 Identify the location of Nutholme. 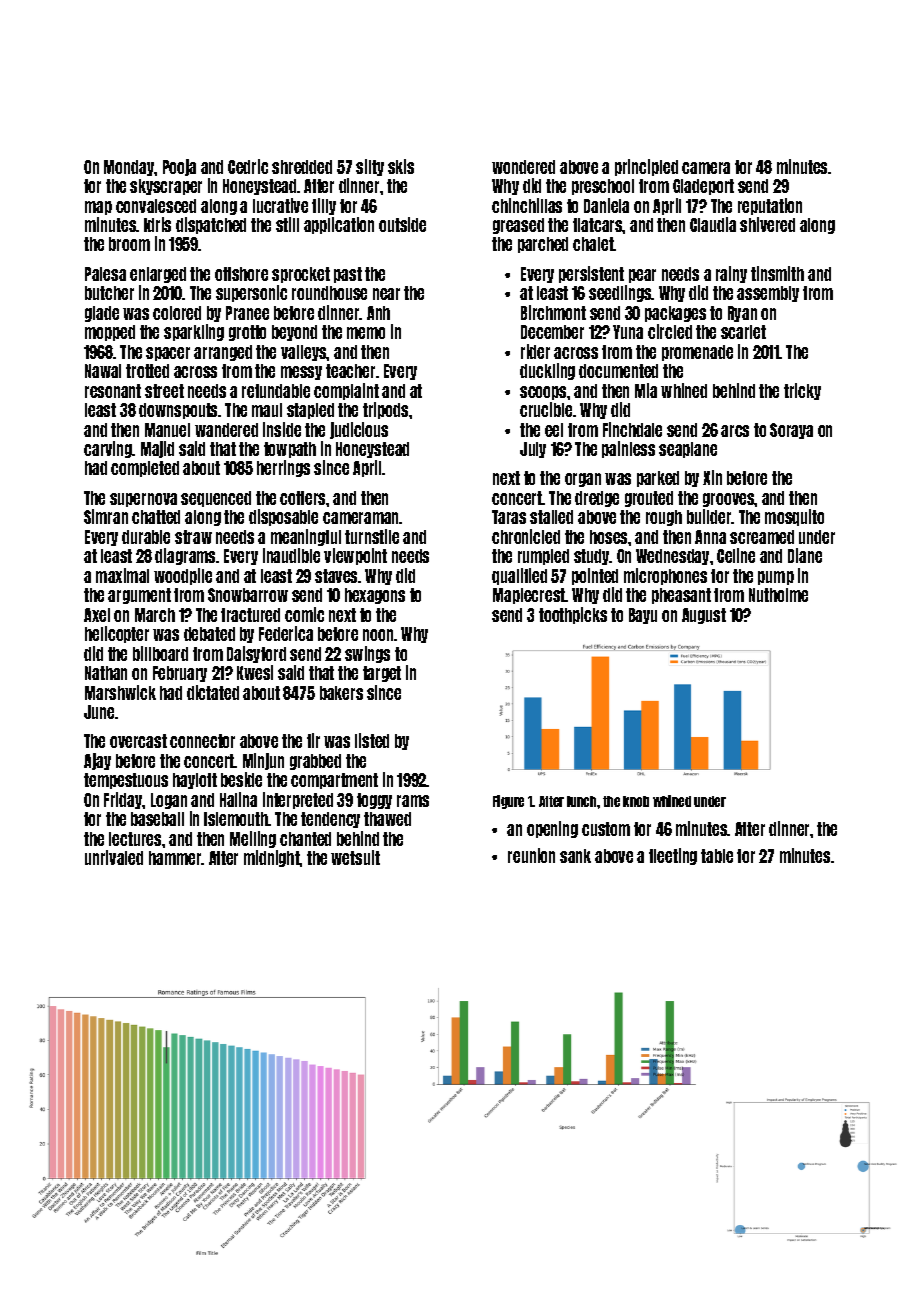
(778, 595).
